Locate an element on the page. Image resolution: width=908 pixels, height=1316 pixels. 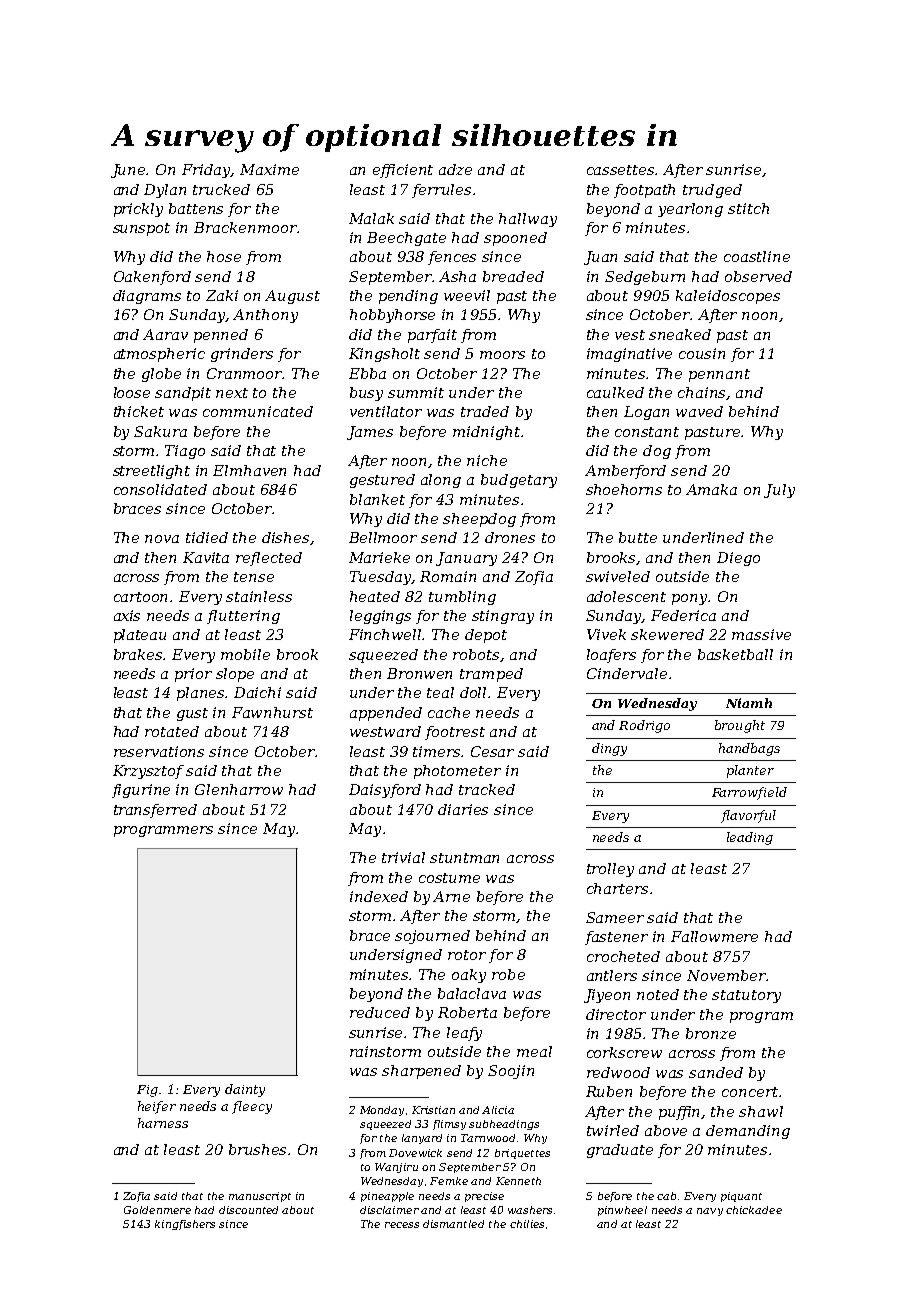
chains is located at coordinates (702, 393).
